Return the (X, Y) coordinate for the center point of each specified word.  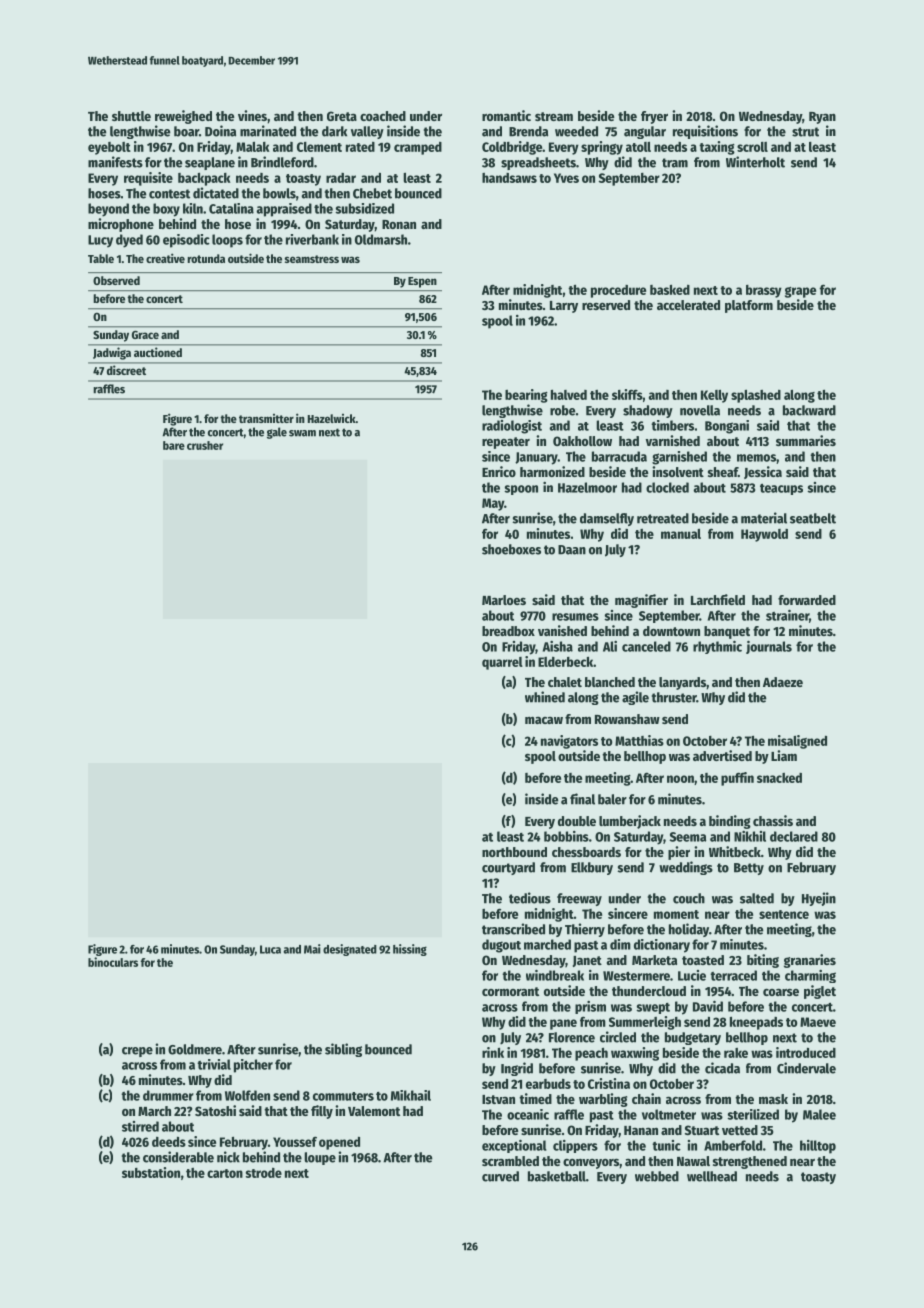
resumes (575, 617)
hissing (410, 950)
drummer (168, 1095)
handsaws (509, 178)
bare (174, 445)
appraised (284, 210)
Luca (270, 949)
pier (679, 853)
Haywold (764, 535)
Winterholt (755, 162)
